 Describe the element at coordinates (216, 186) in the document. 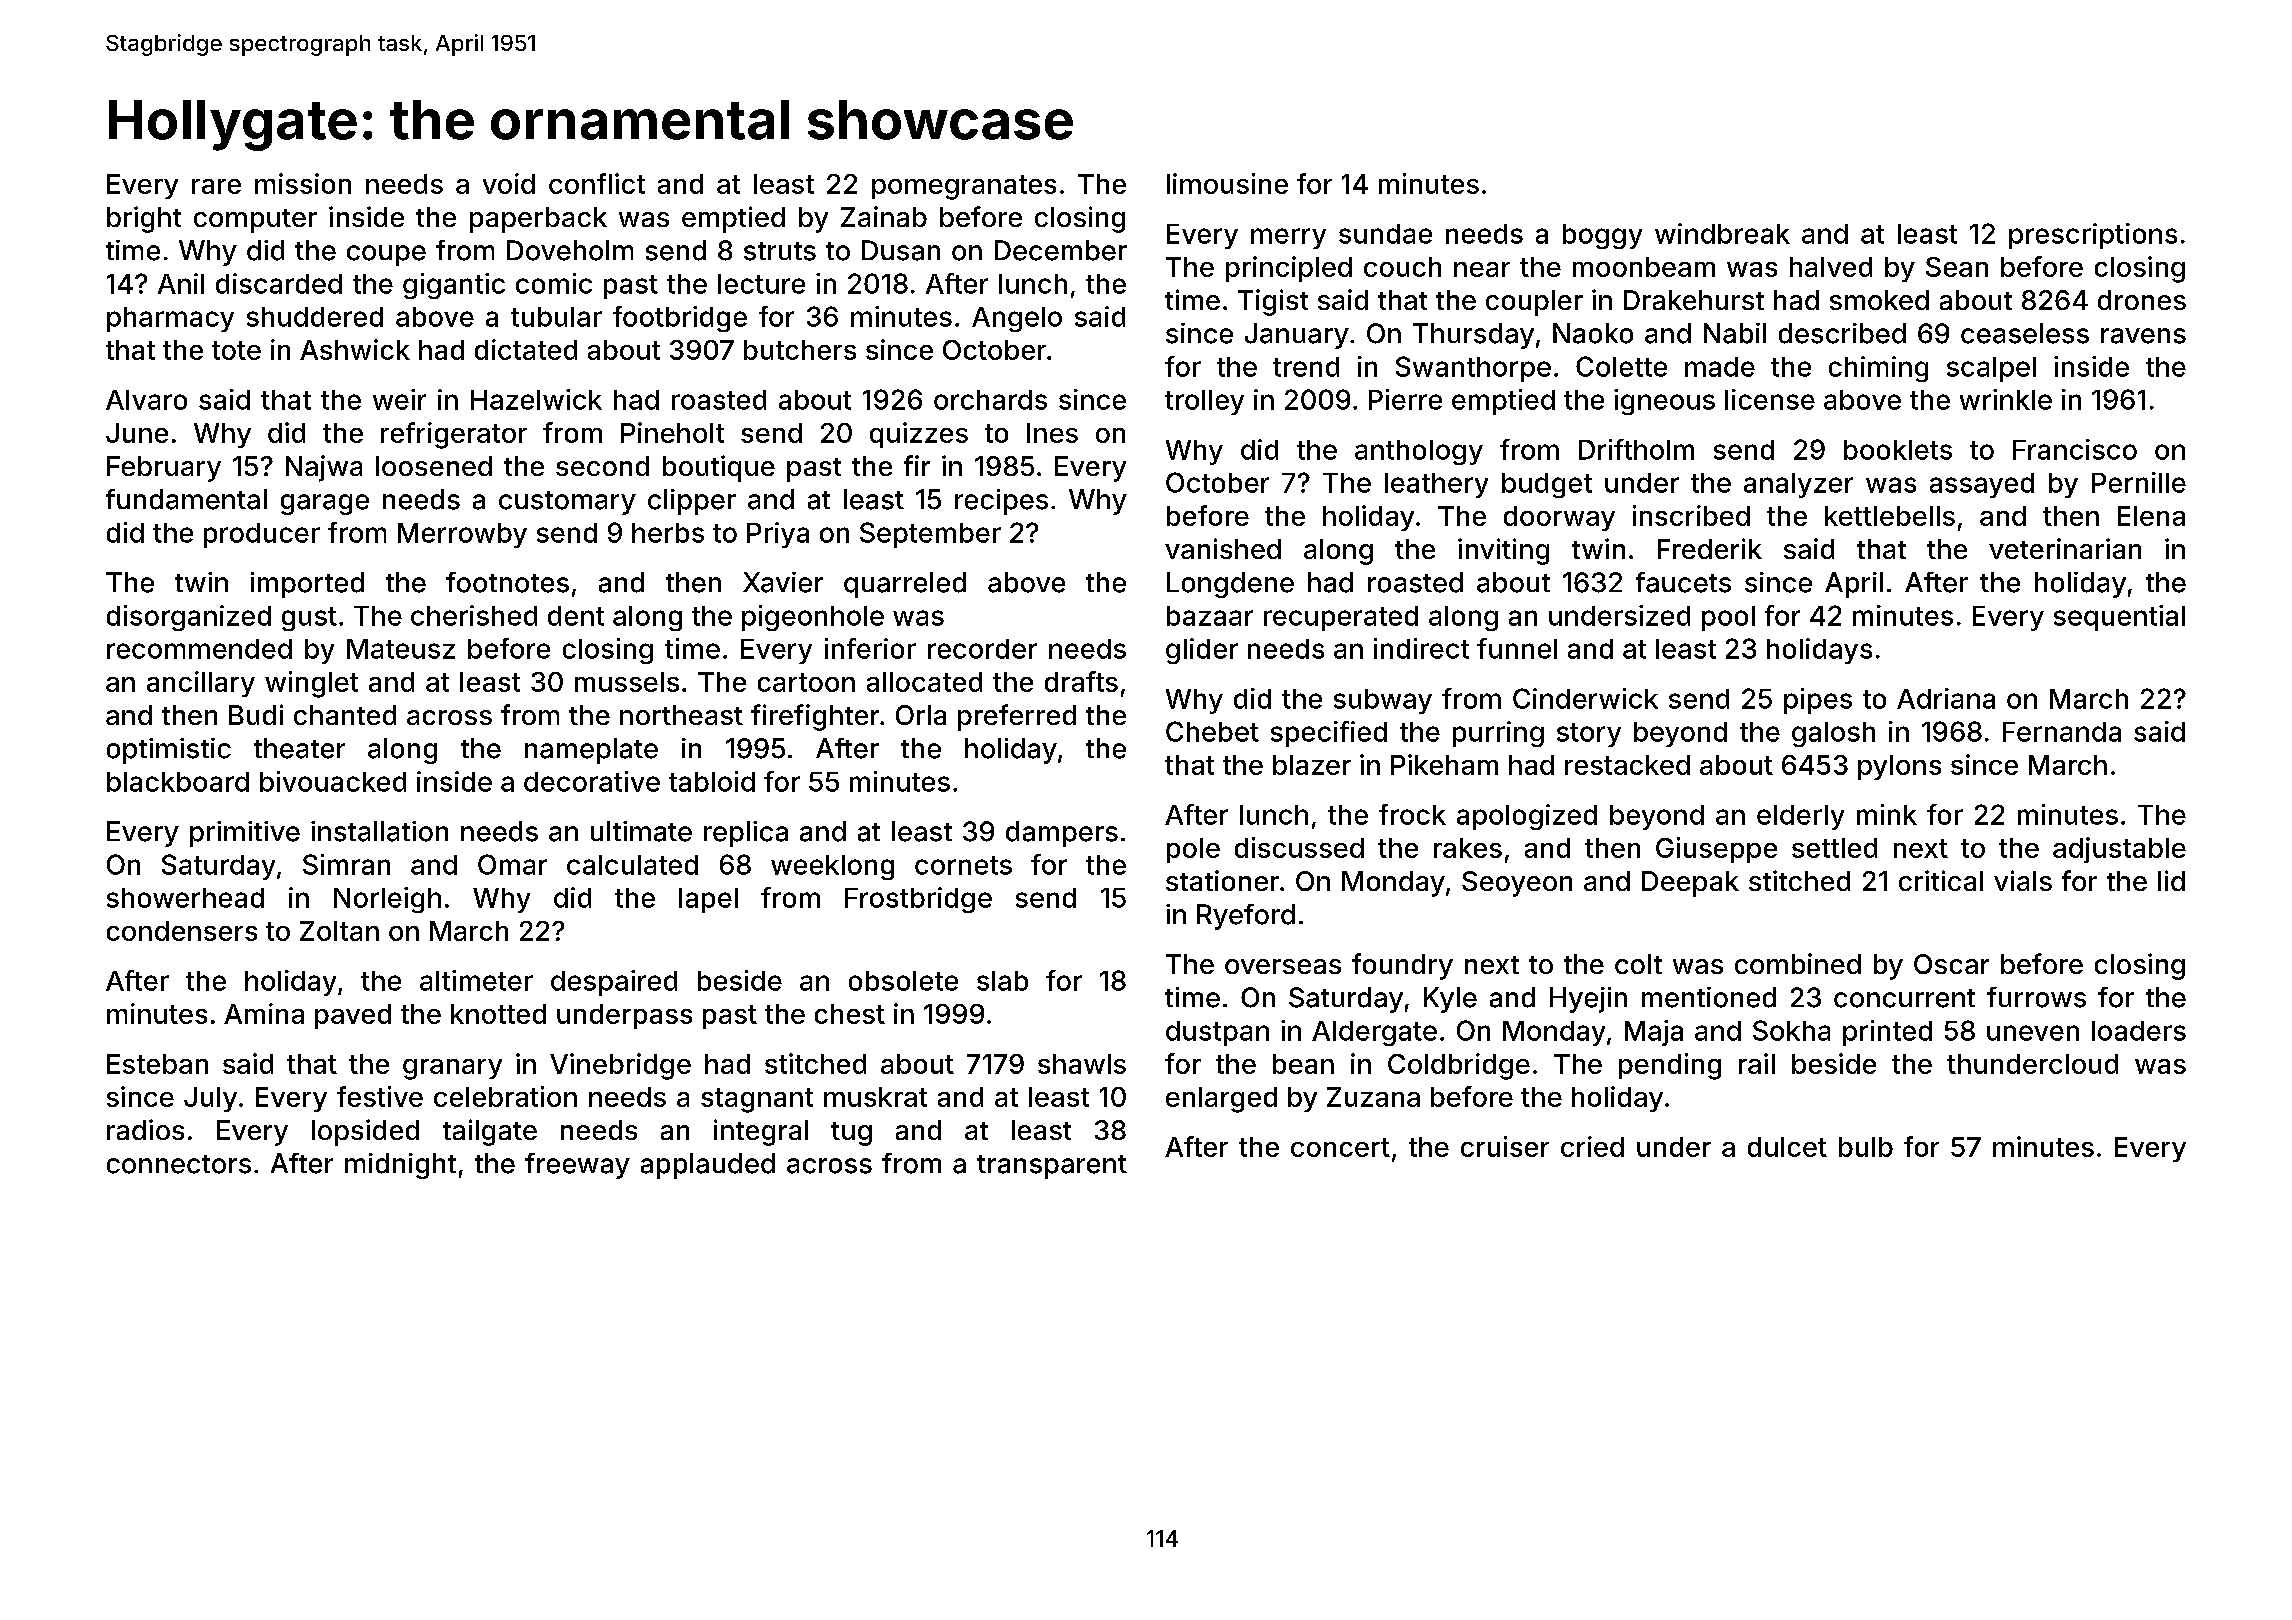

I see `rare` at that location.
